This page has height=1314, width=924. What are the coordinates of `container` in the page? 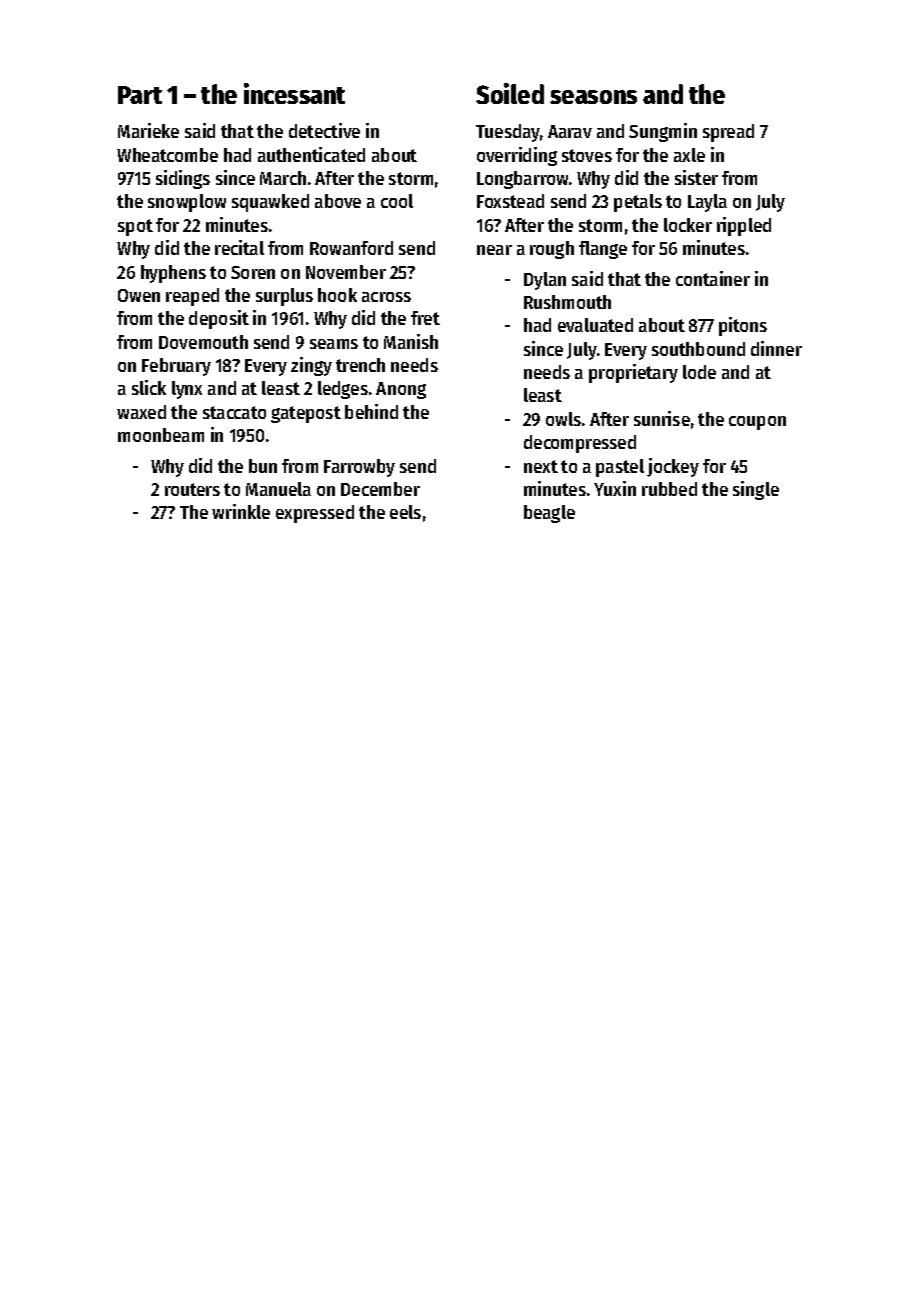 It's located at (713, 278).
